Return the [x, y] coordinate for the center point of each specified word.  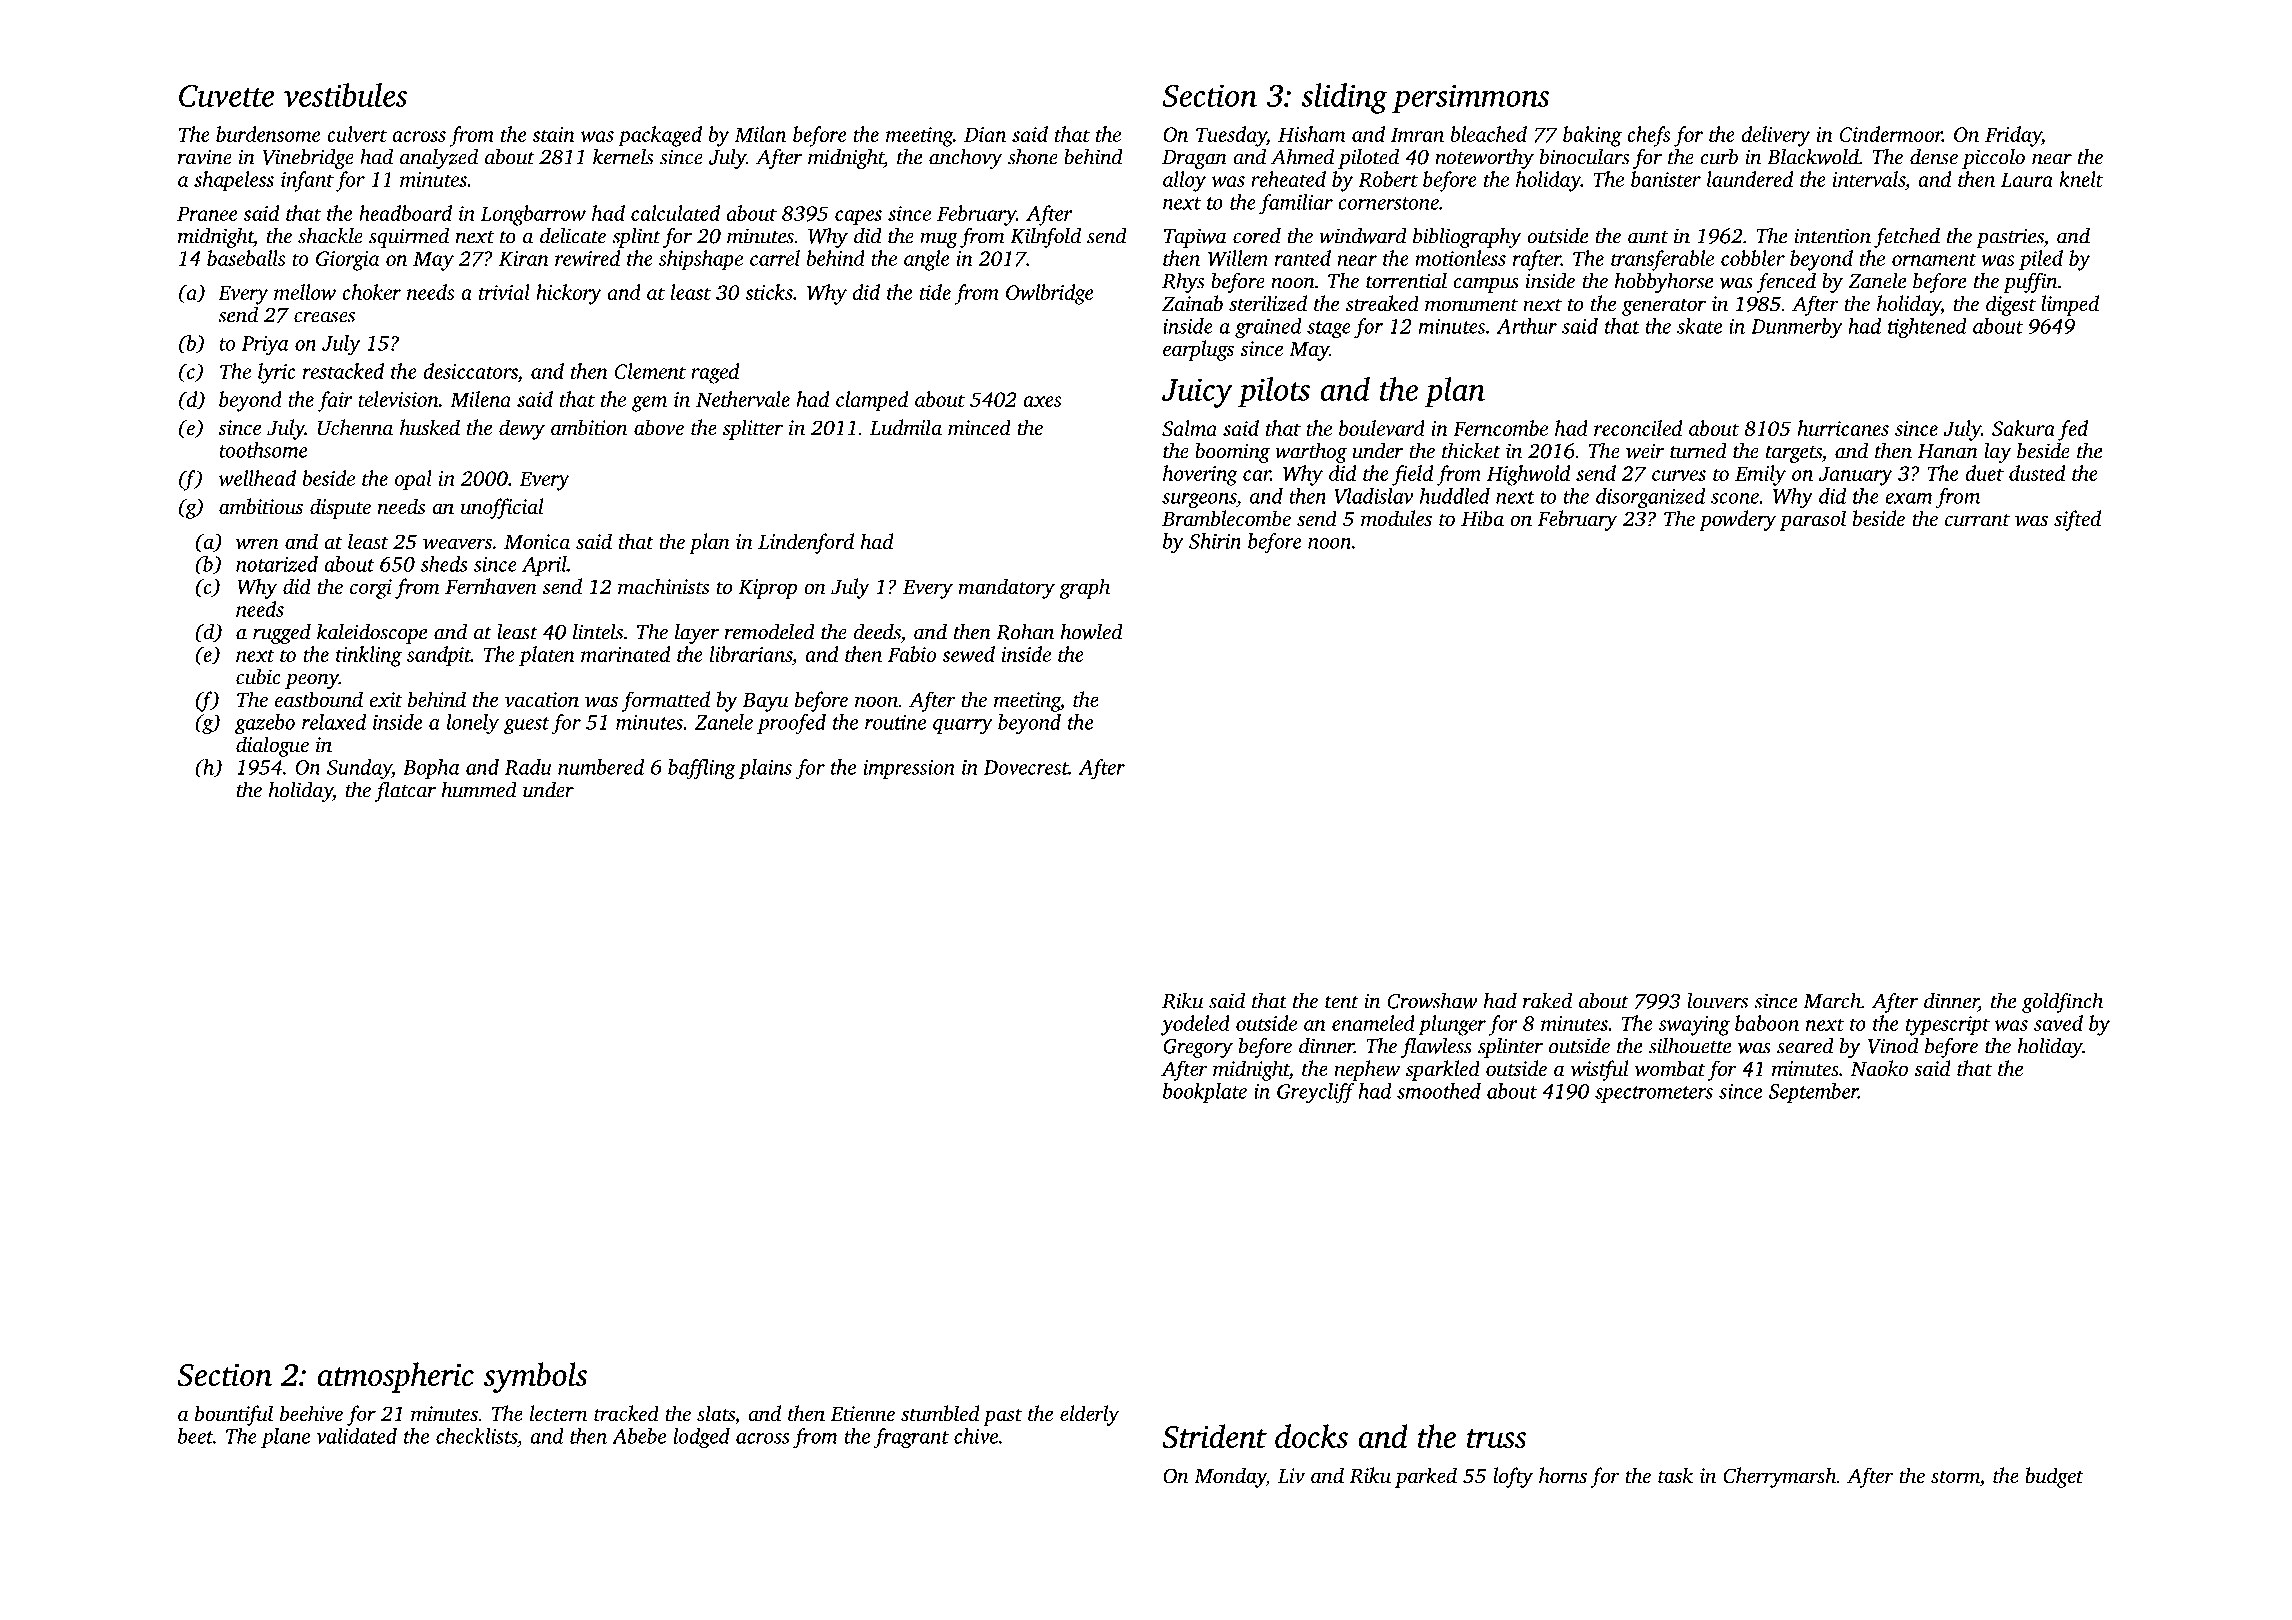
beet [195, 1436]
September [1813, 1093]
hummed [479, 789]
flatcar [405, 791]
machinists [663, 586]
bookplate [1205, 1093]
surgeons [1199, 500]
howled [1092, 631]
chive [976, 1436]
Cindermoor [1891, 134]
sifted [2077, 520]
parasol [1813, 520]
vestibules [345, 95]
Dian [985, 134]
